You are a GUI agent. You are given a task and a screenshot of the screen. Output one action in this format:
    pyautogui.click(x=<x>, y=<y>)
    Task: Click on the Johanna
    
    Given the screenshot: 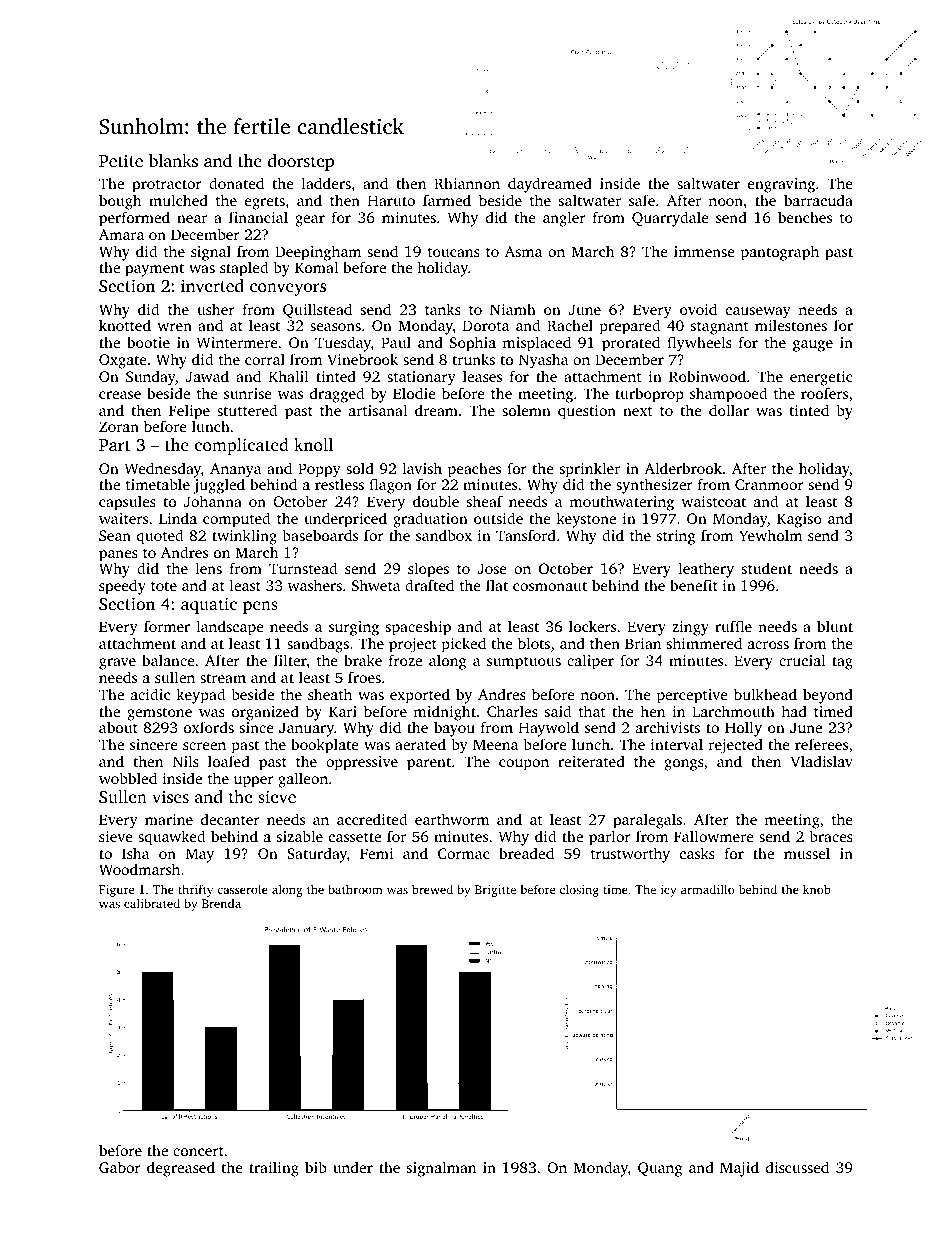 What is the action you would take?
    pyautogui.click(x=213, y=501)
